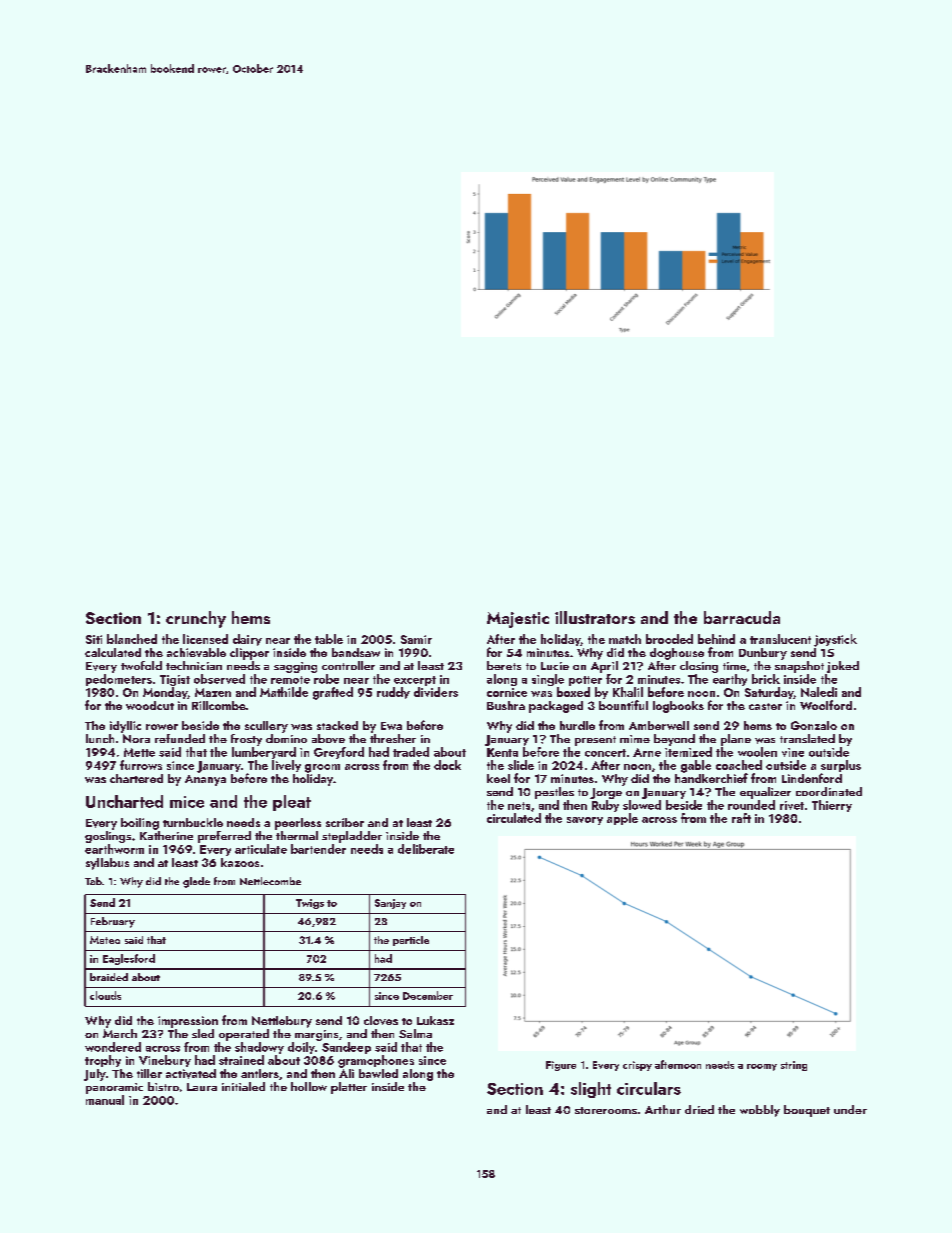 Image resolution: width=952 pixels, height=1233 pixels. Describe the element at coordinates (518, 620) in the document. I see `Majestic` at that location.
